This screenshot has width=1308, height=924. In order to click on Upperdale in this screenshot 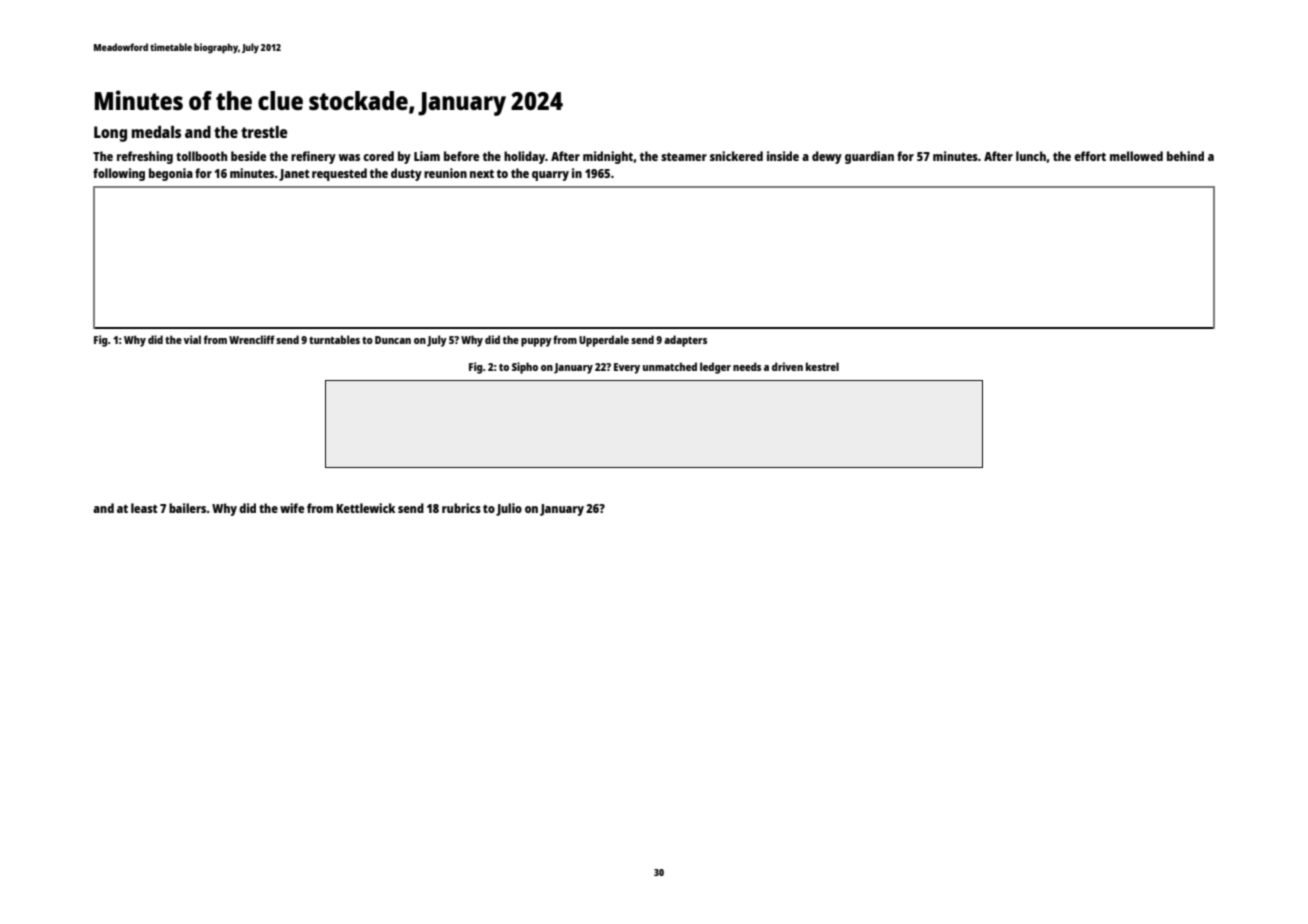, I will do `click(604, 341)`.
